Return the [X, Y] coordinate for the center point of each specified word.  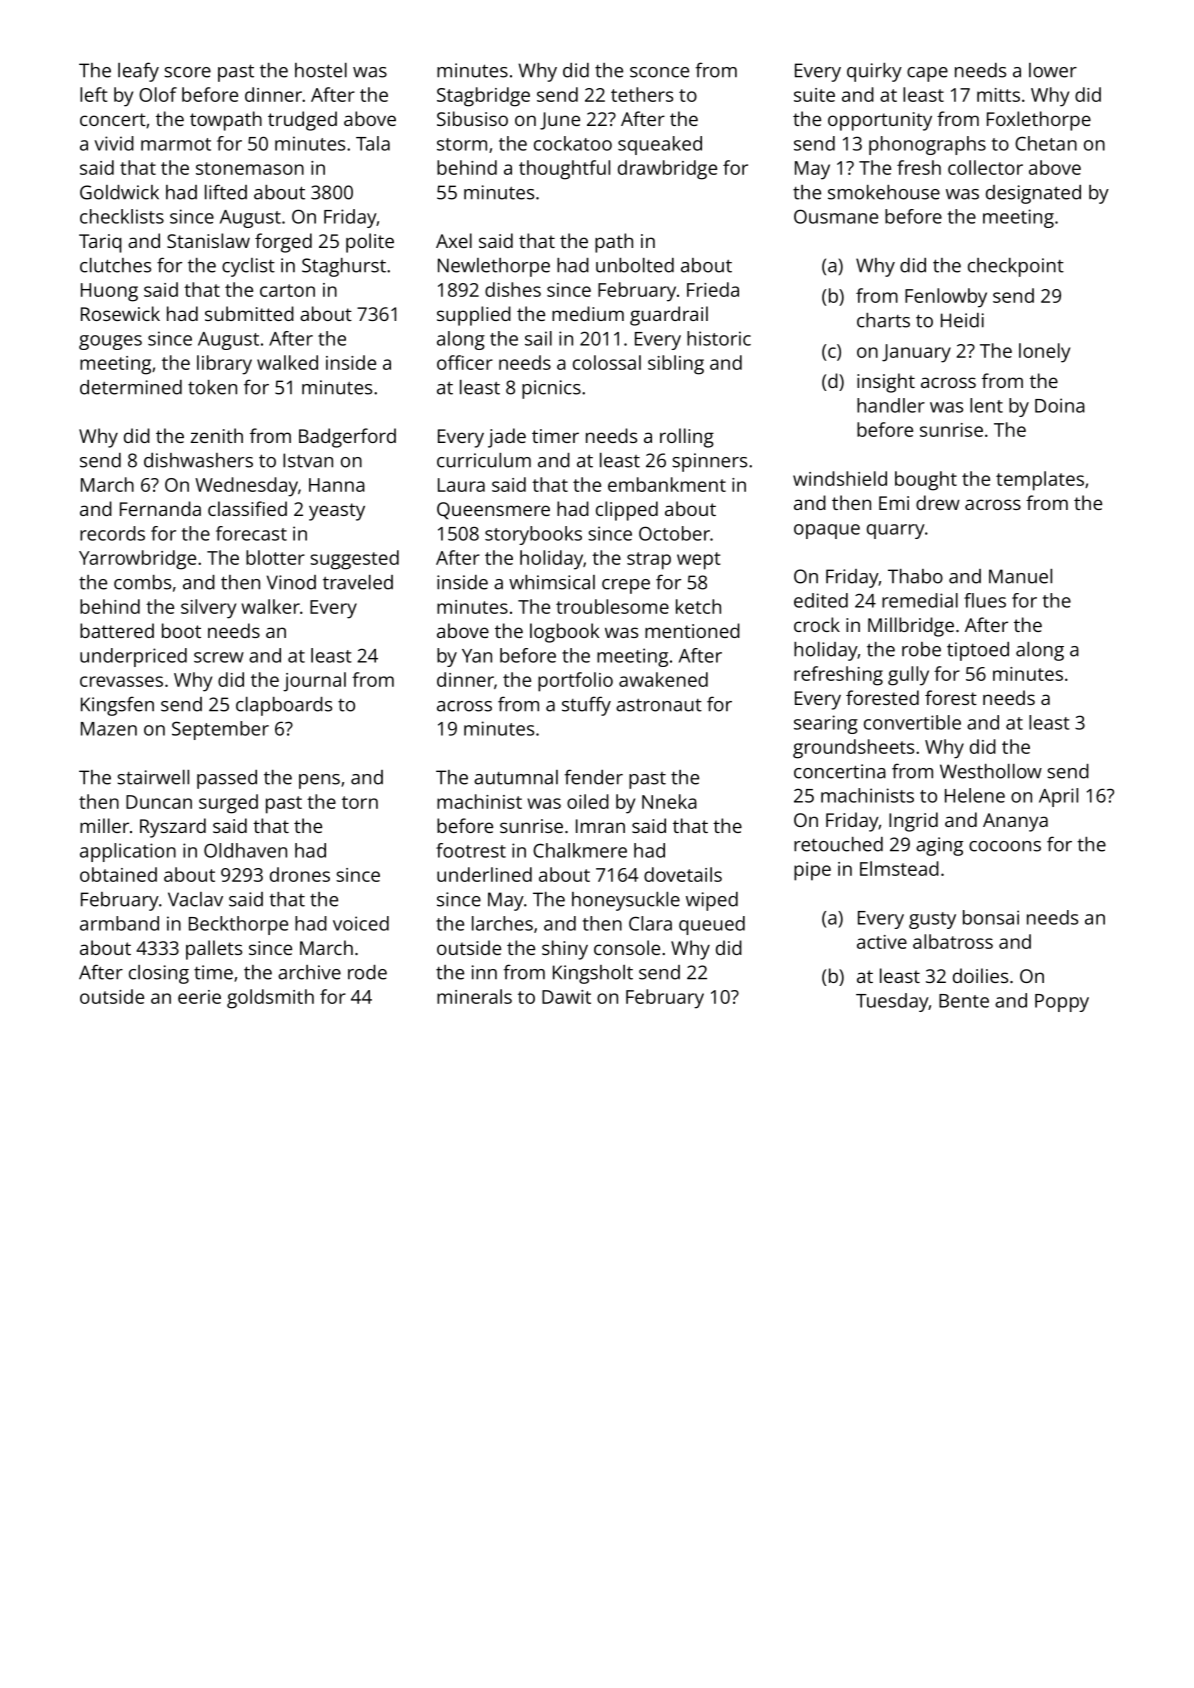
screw [219, 657]
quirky [874, 72]
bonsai [991, 917]
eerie [199, 997]
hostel [321, 70]
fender [593, 777]
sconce [659, 72]
